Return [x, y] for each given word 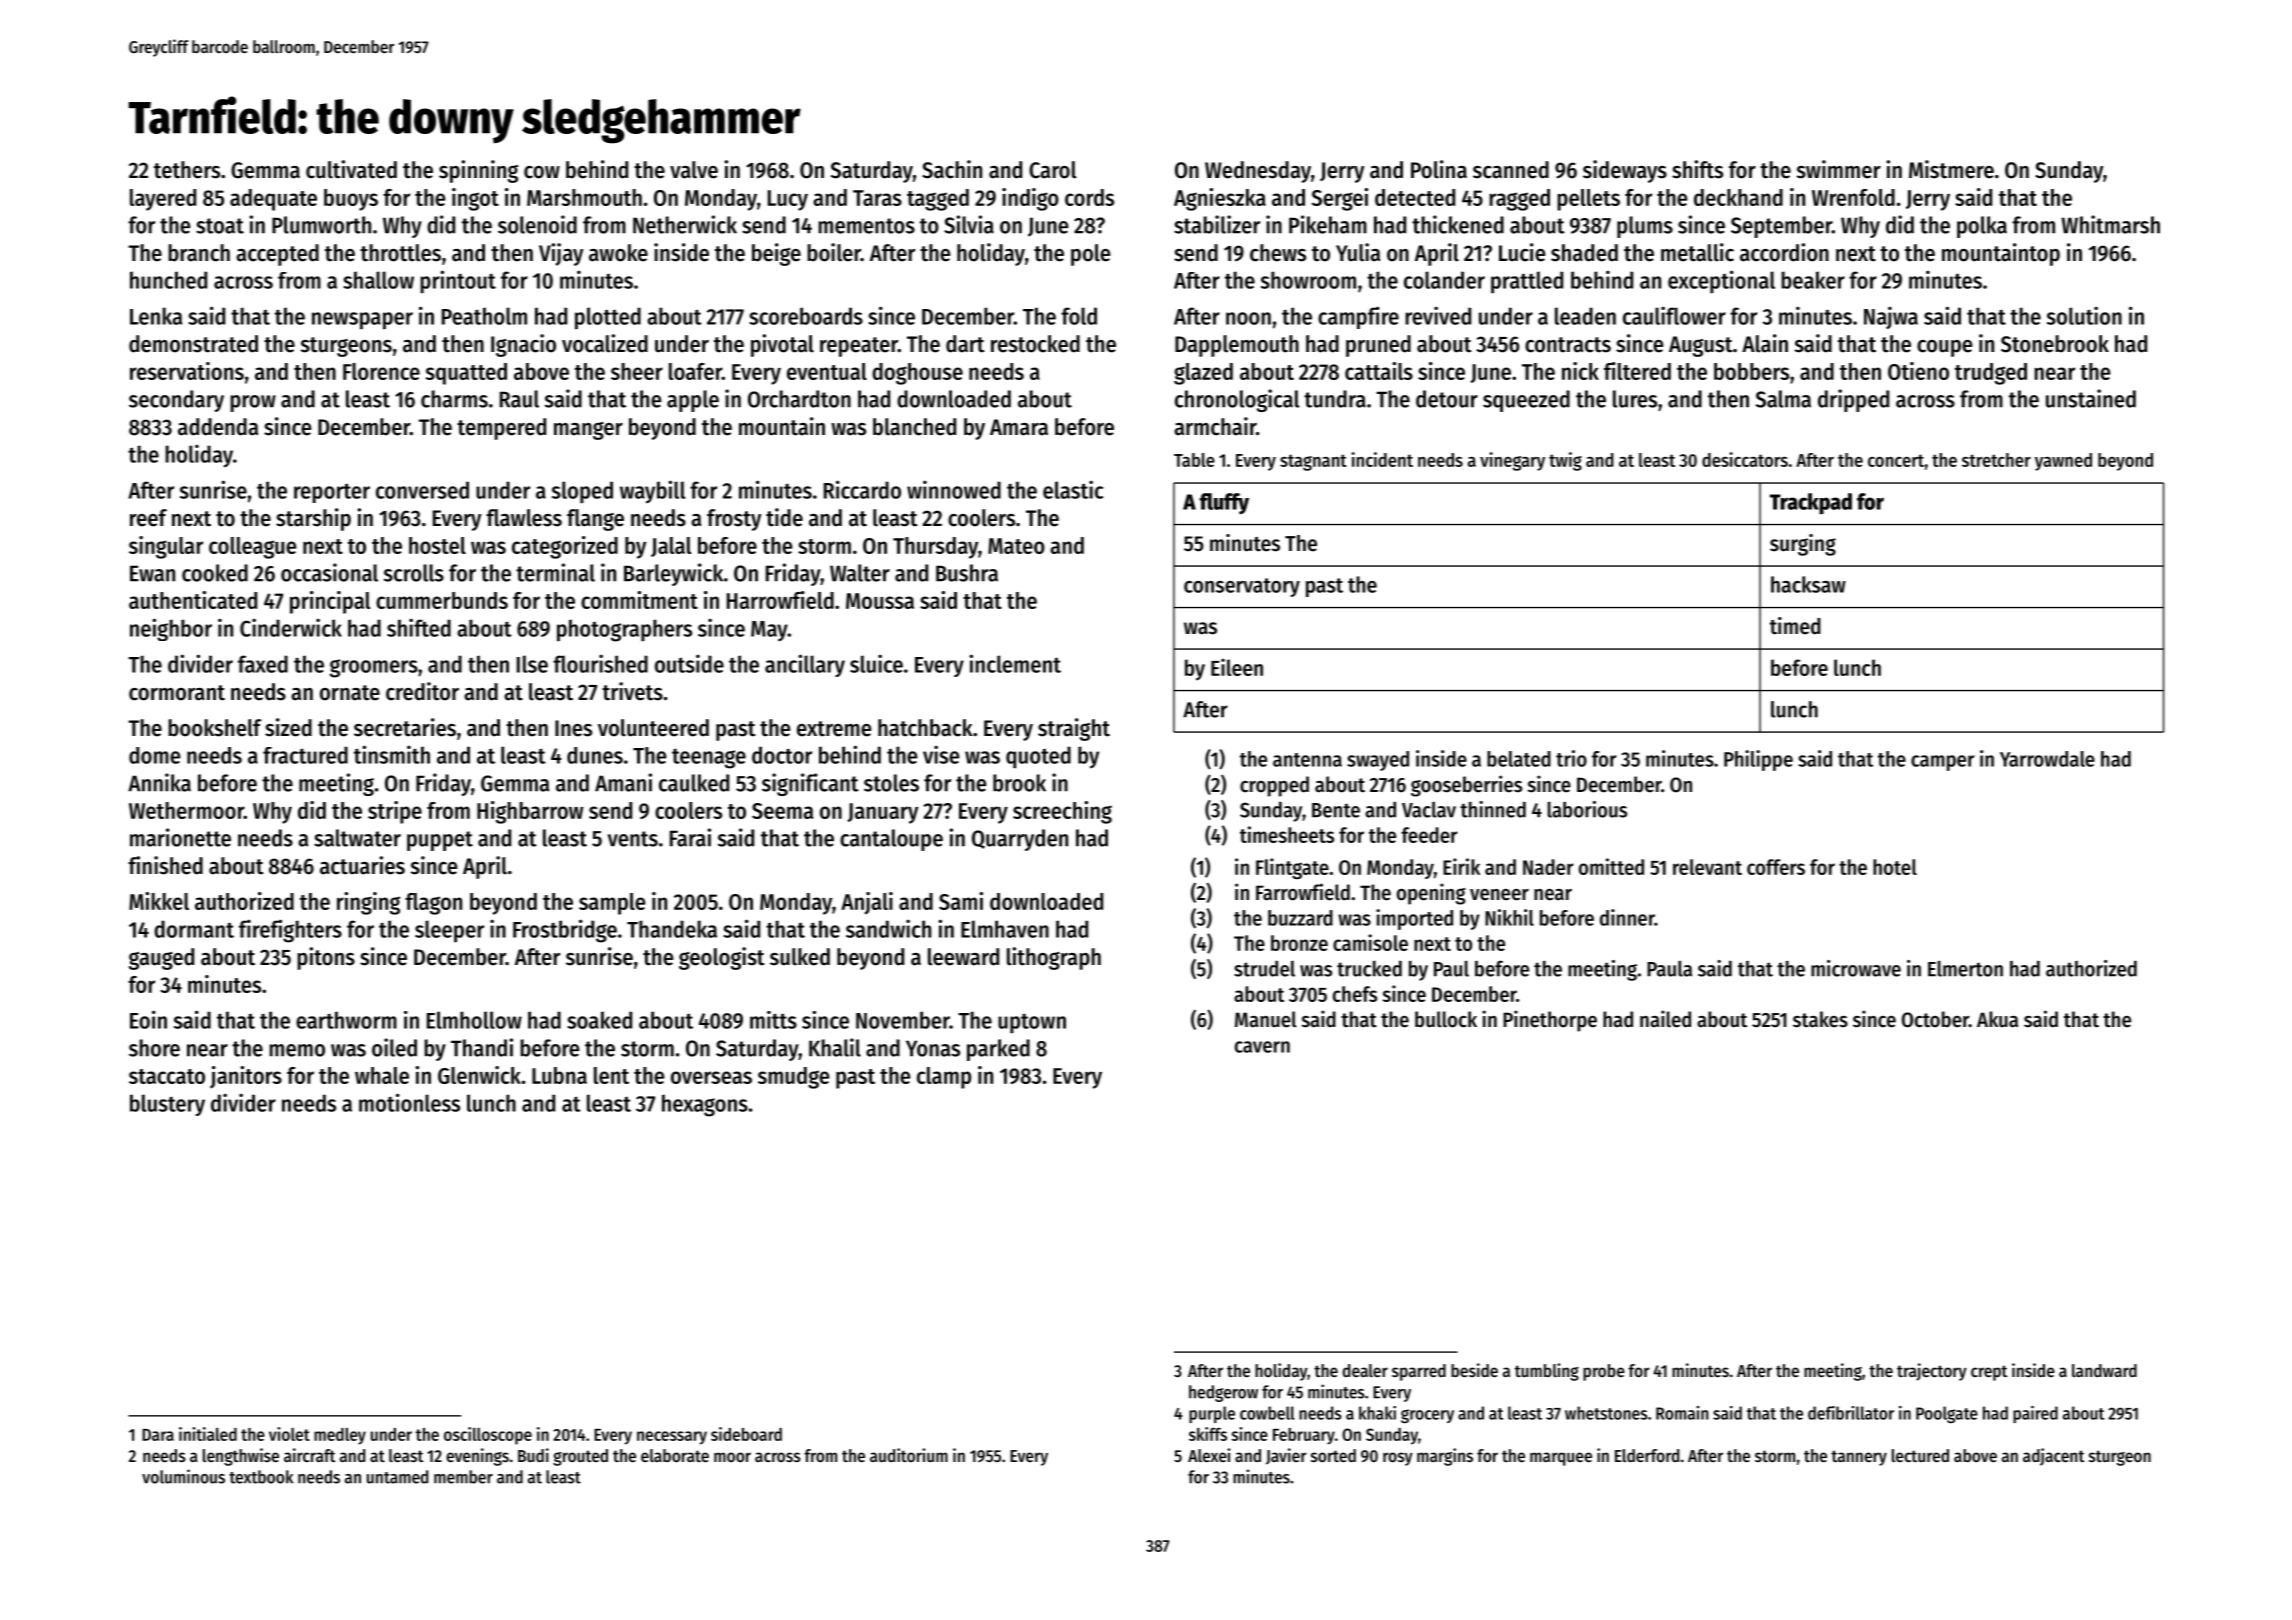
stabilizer [1217, 224]
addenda [218, 427]
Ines [573, 728]
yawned [2063, 462]
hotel [1895, 867]
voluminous [183, 1476]
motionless [409, 1102]
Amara [1019, 427]
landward [2104, 1370]
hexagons [705, 1105]
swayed [1378, 761]
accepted [277, 255]
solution [2084, 315]
